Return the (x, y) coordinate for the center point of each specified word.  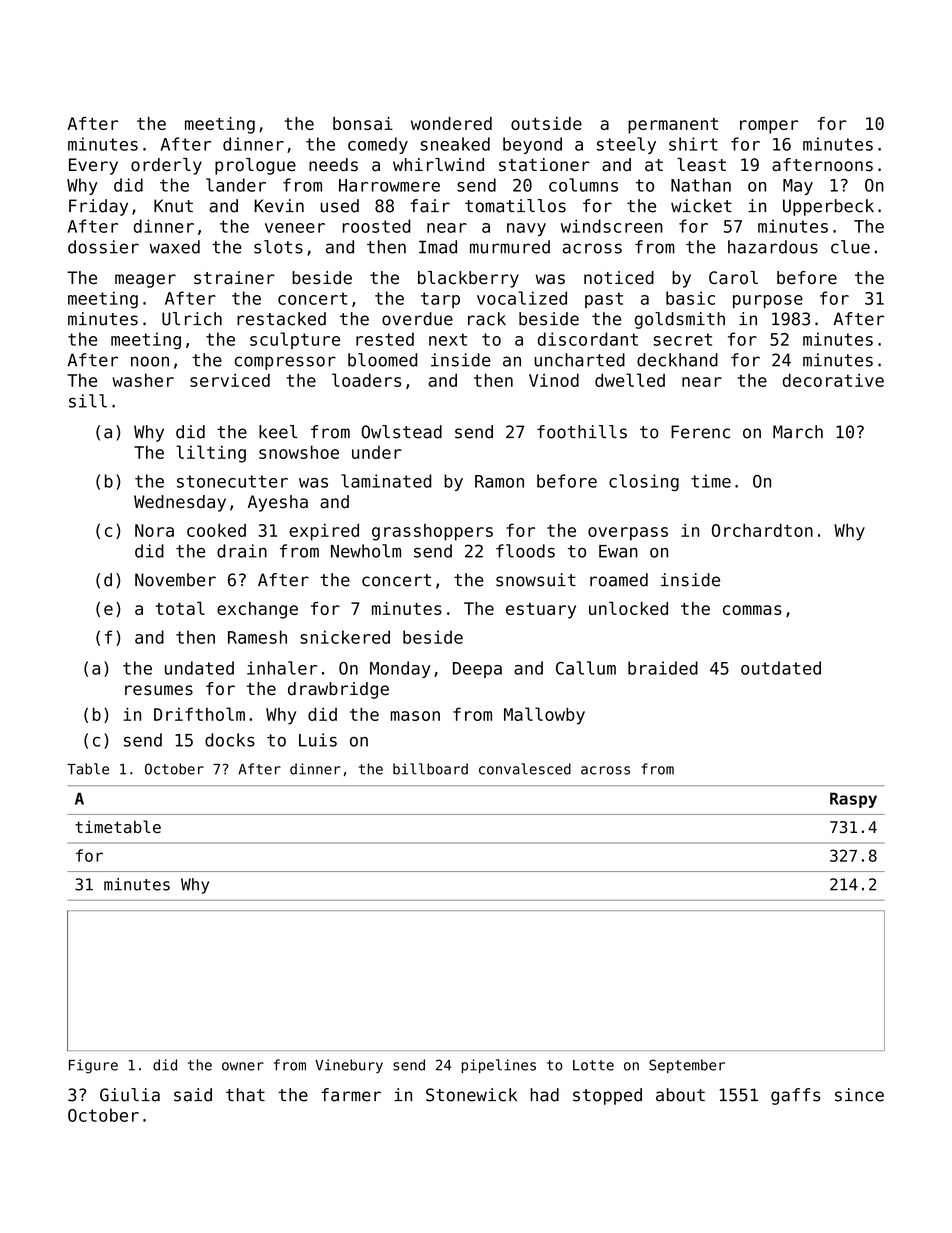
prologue (255, 166)
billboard (430, 769)
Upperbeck (828, 207)
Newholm (366, 551)
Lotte (593, 1065)
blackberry (468, 279)
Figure (93, 1066)
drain (242, 551)
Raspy (853, 800)
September (687, 1066)
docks (230, 740)
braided (663, 668)
